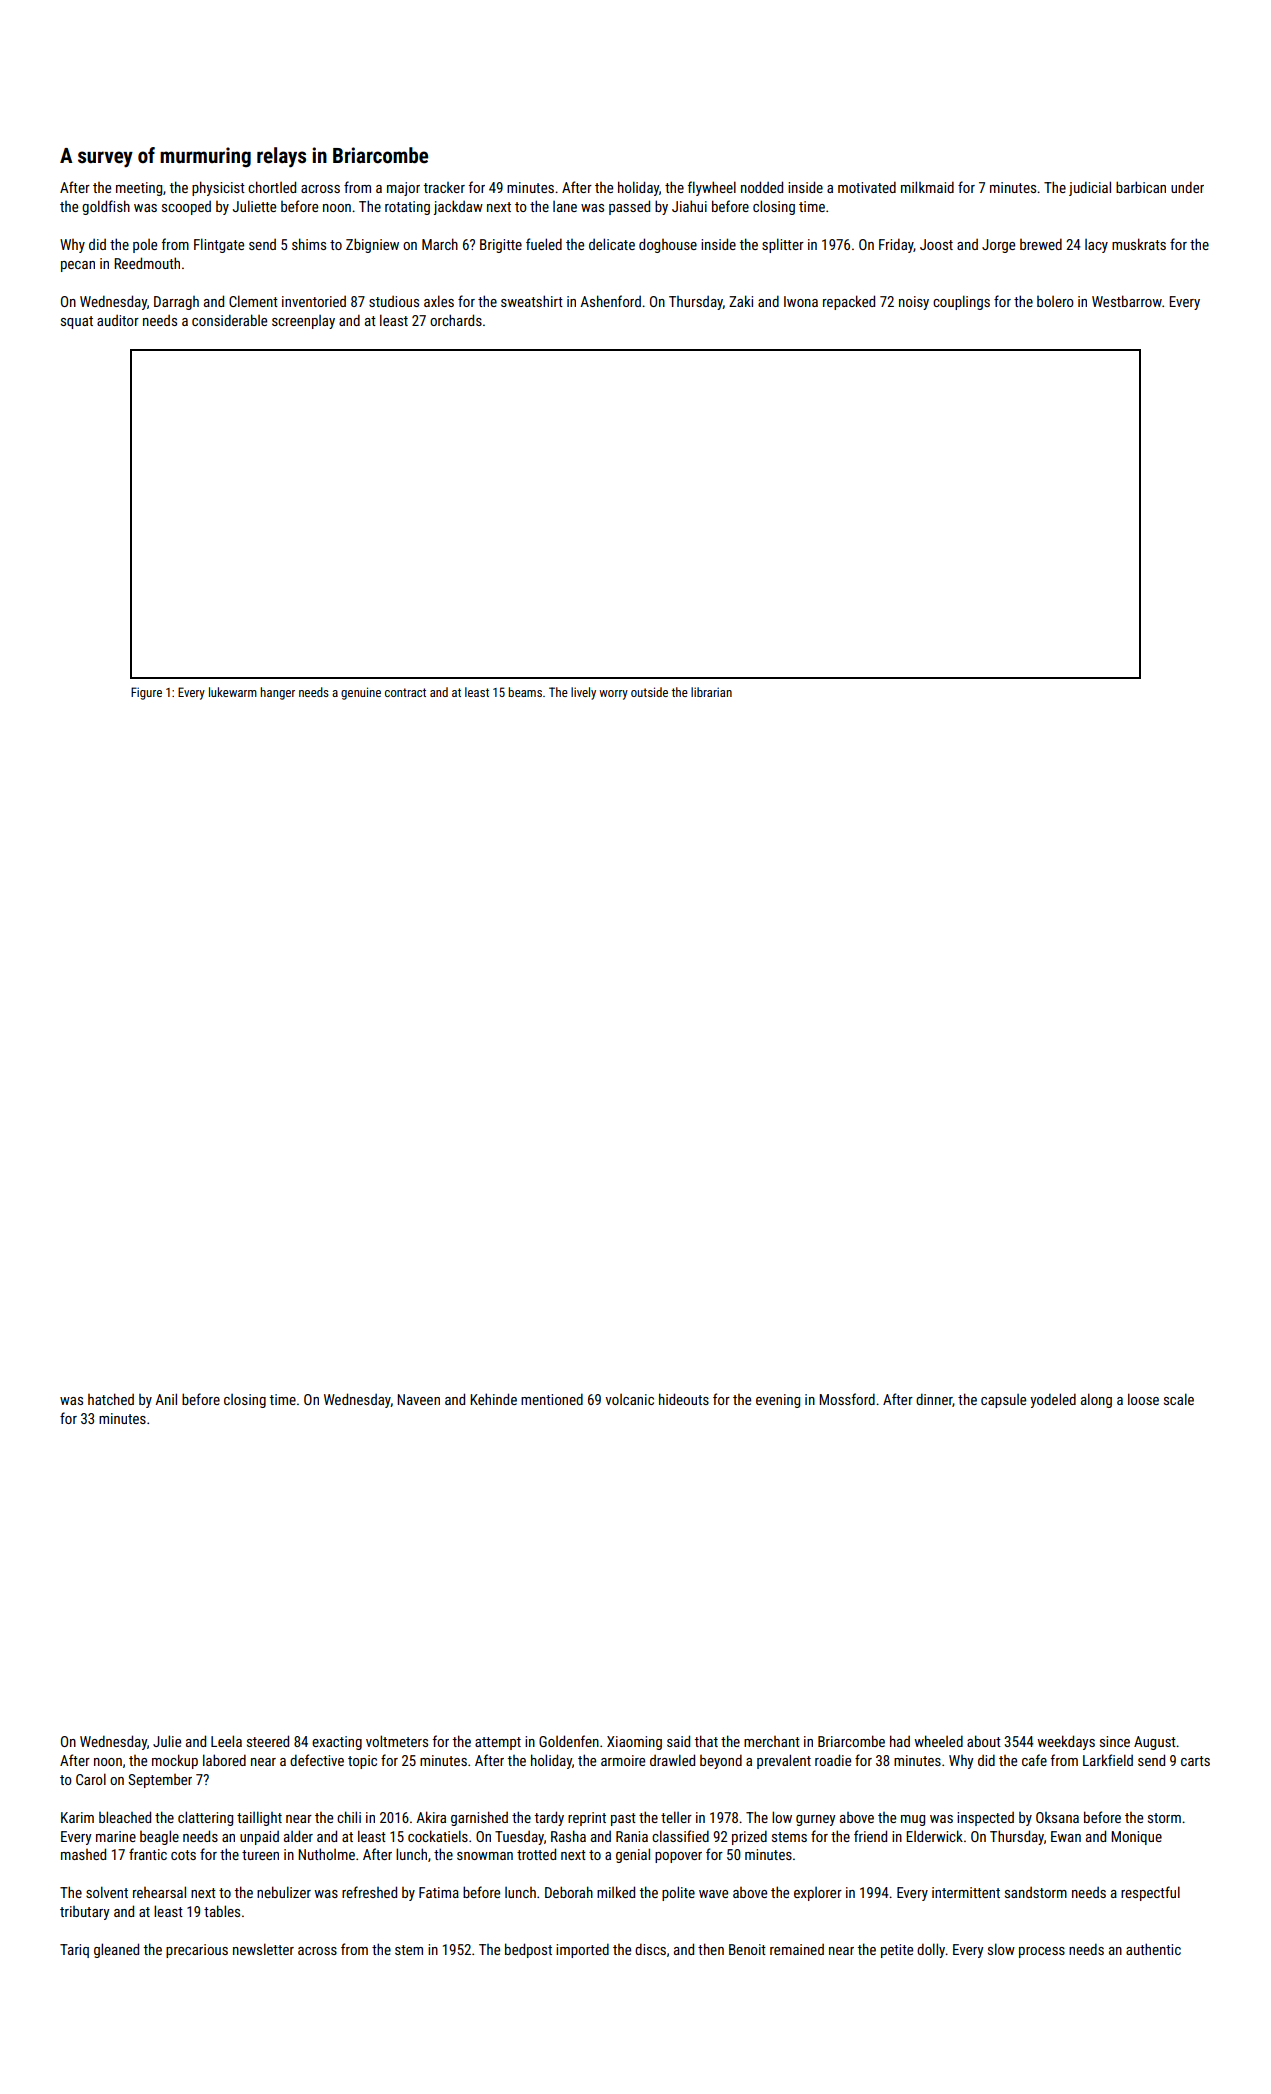  Describe the element at coordinates (583, 693) in the screenshot. I see `lively` at that location.
